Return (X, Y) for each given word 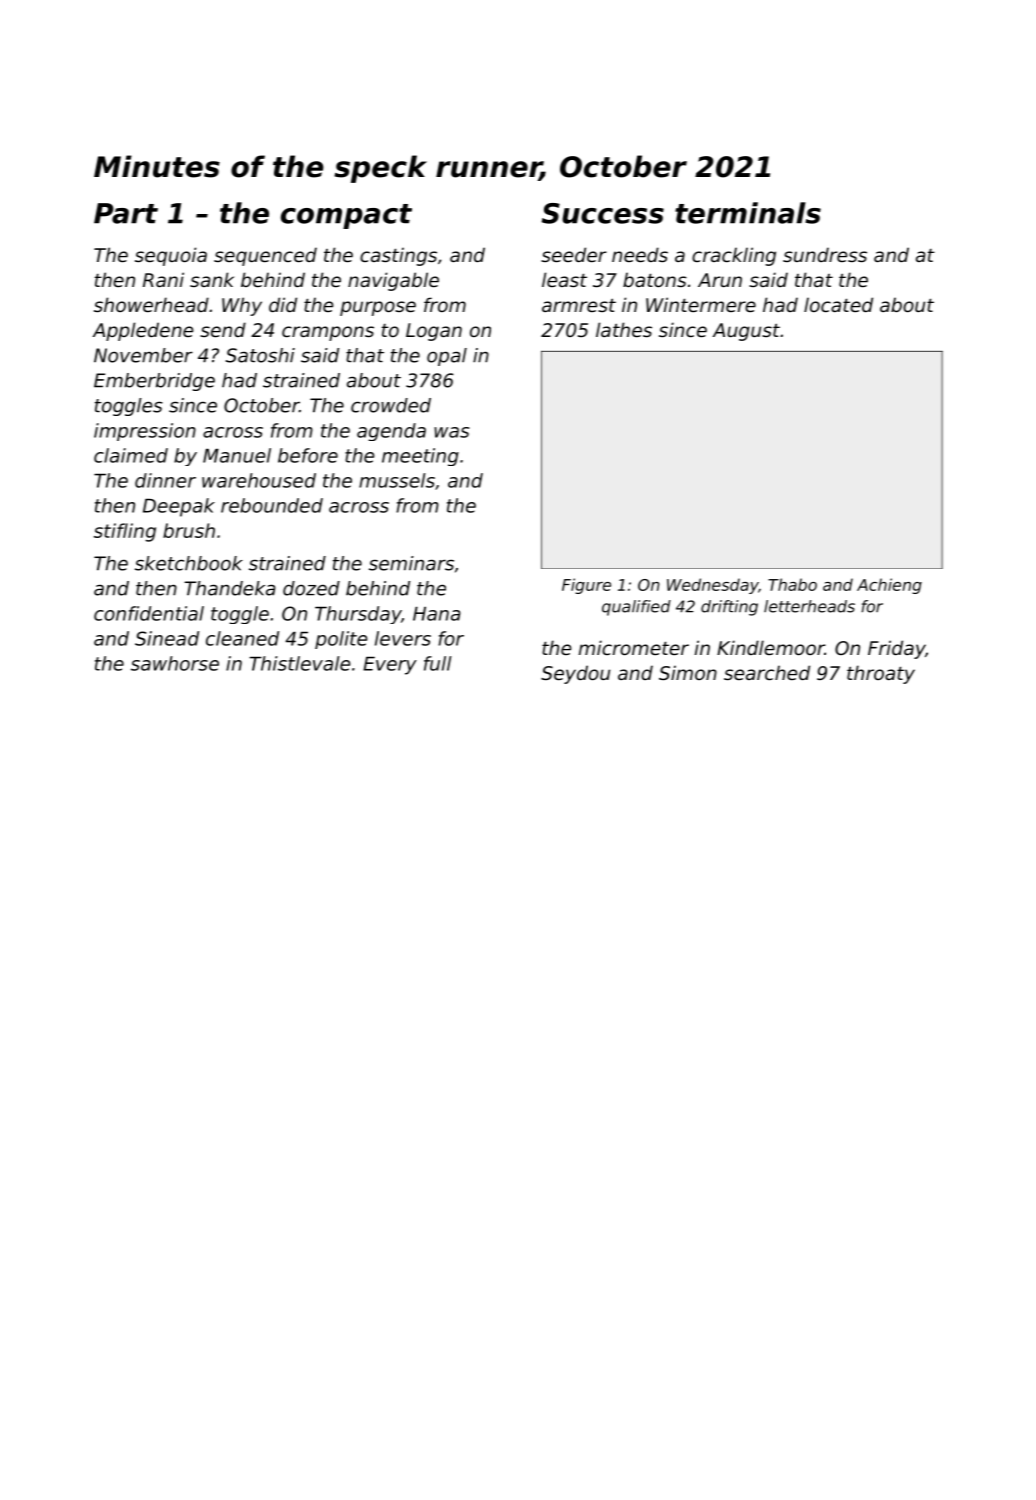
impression (145, 432)
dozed (311, 588)
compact (346, 216)
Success (603, 213)
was (451, 432)
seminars (411, 563)
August (746, 332)
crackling (734, 256)
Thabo (792, 584)
